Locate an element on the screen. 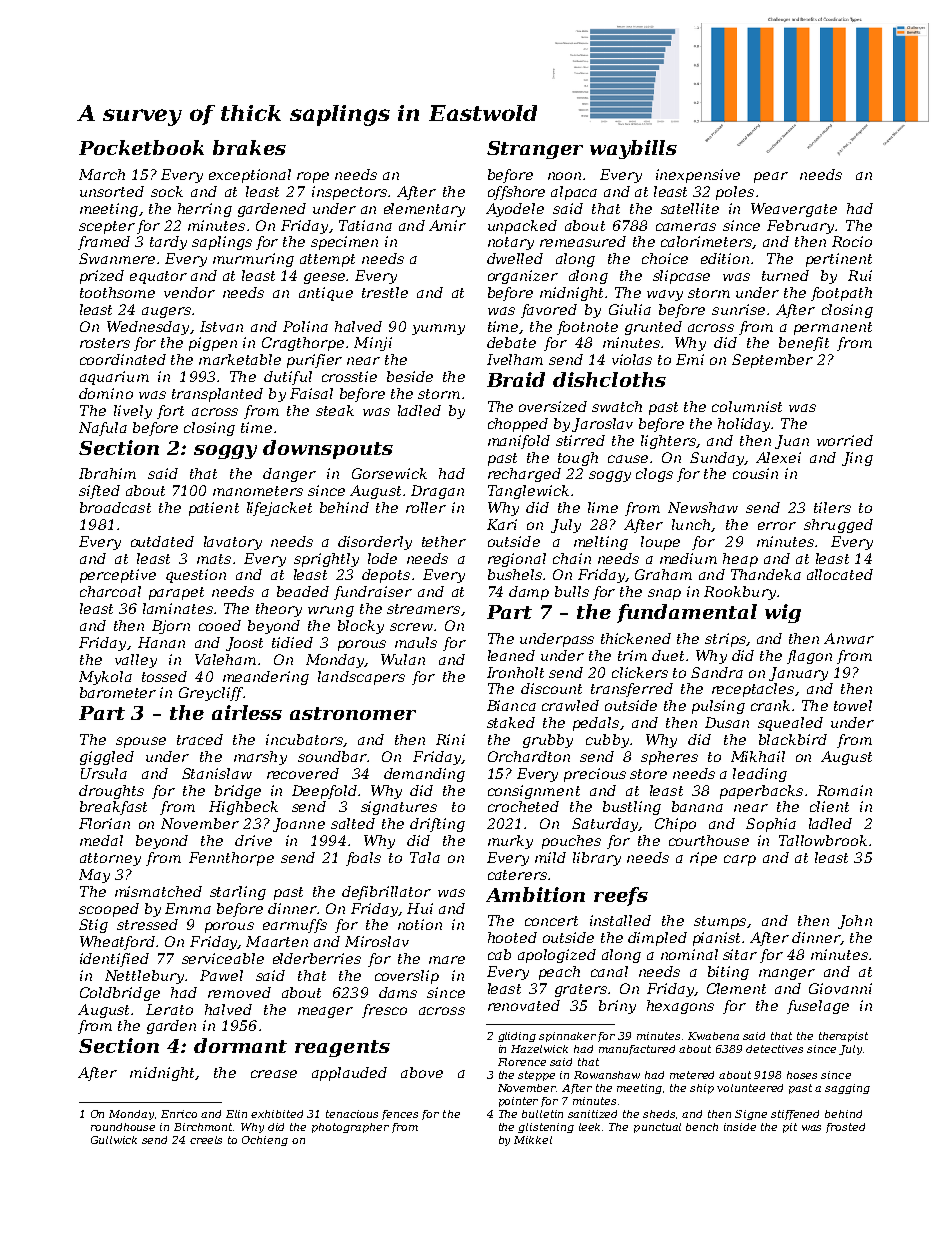 This screenshot has width=952, height=1233. Kari is located at coordinates (502, 524).
